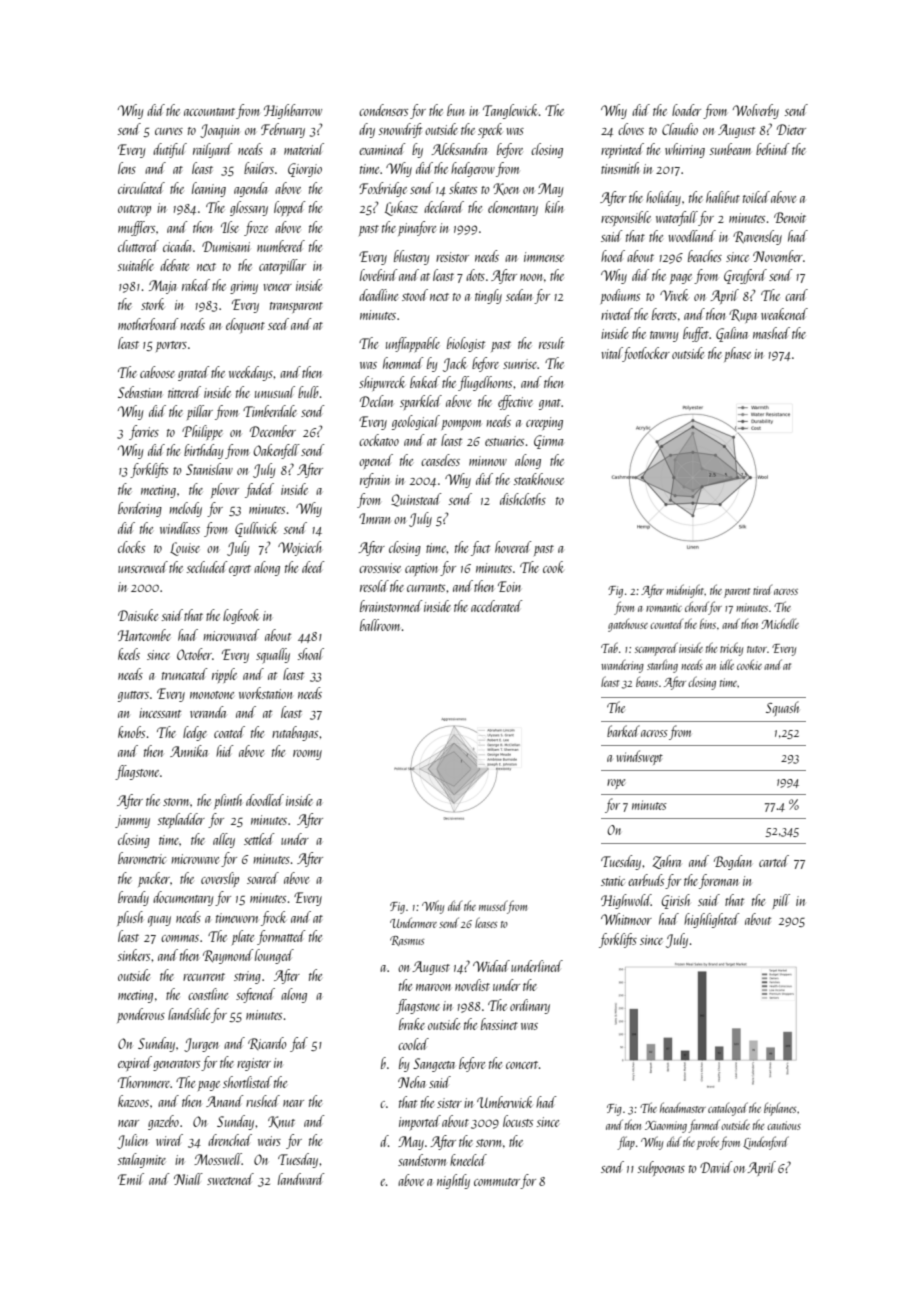  I want to click on bun, so click(455, 110).
